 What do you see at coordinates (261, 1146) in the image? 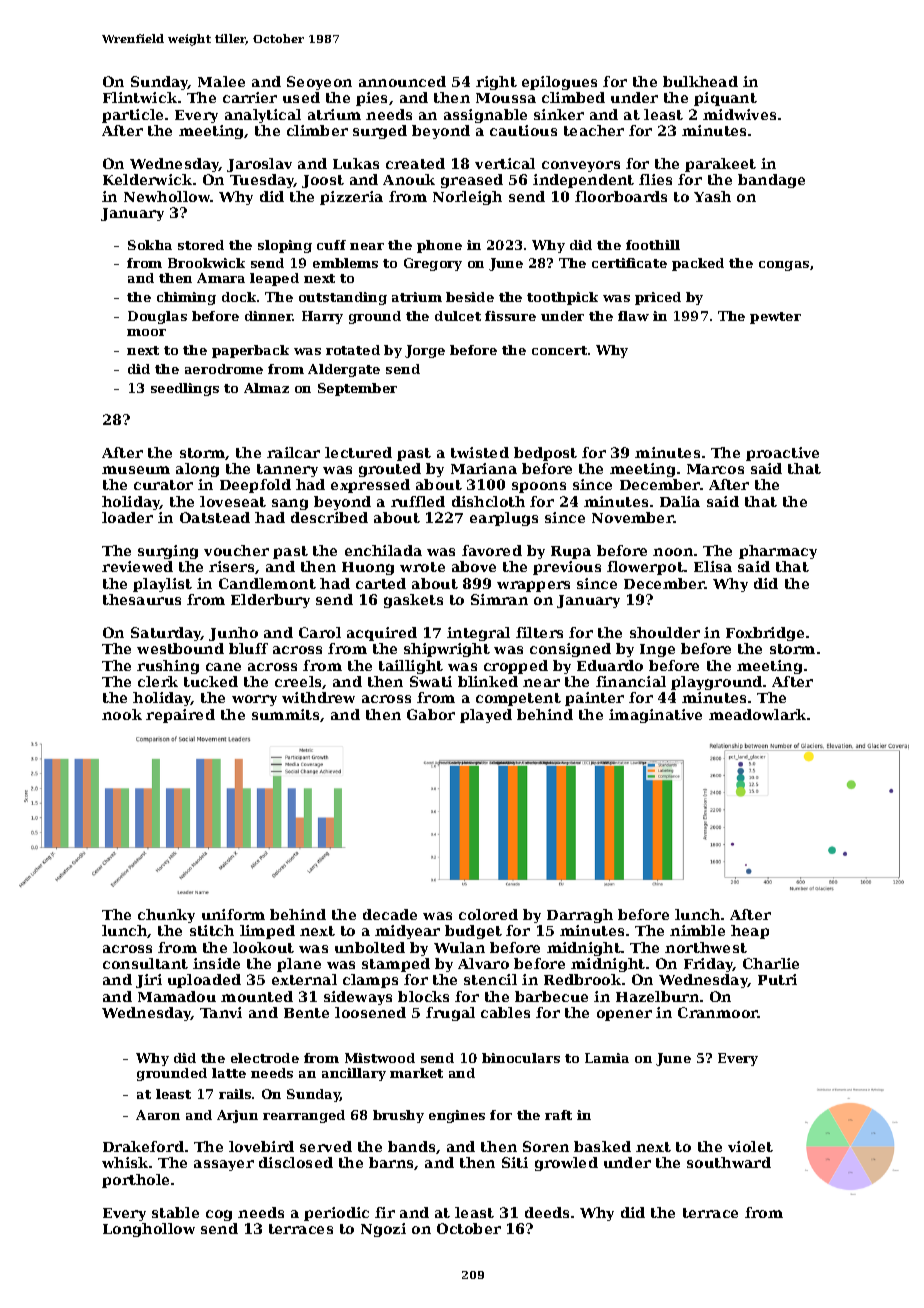
I see `lovebird` at bounding box center [261, 1146].
